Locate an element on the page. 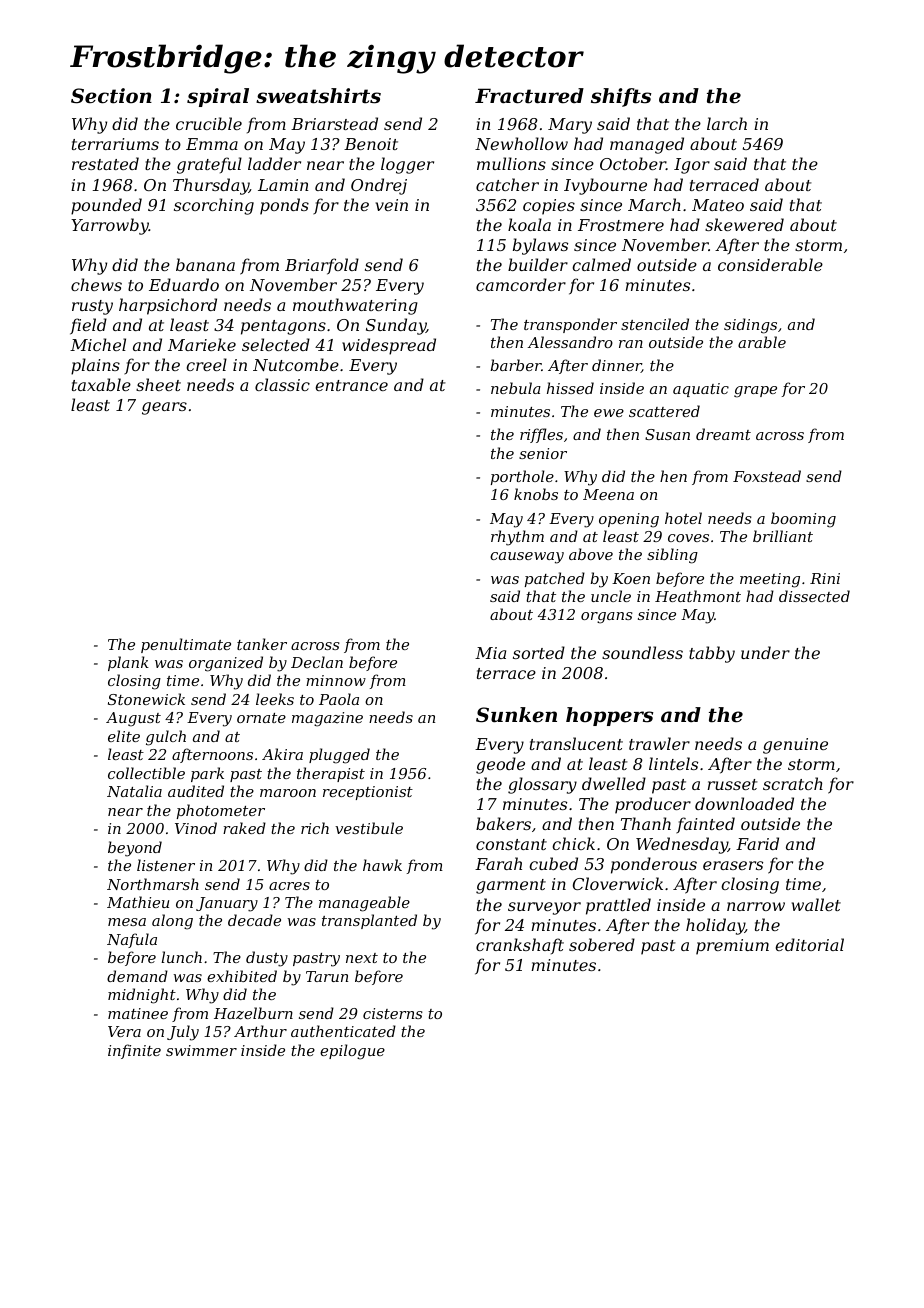 This image has width=924, height=1308. Sunken is located at coordinates (516, 715).
